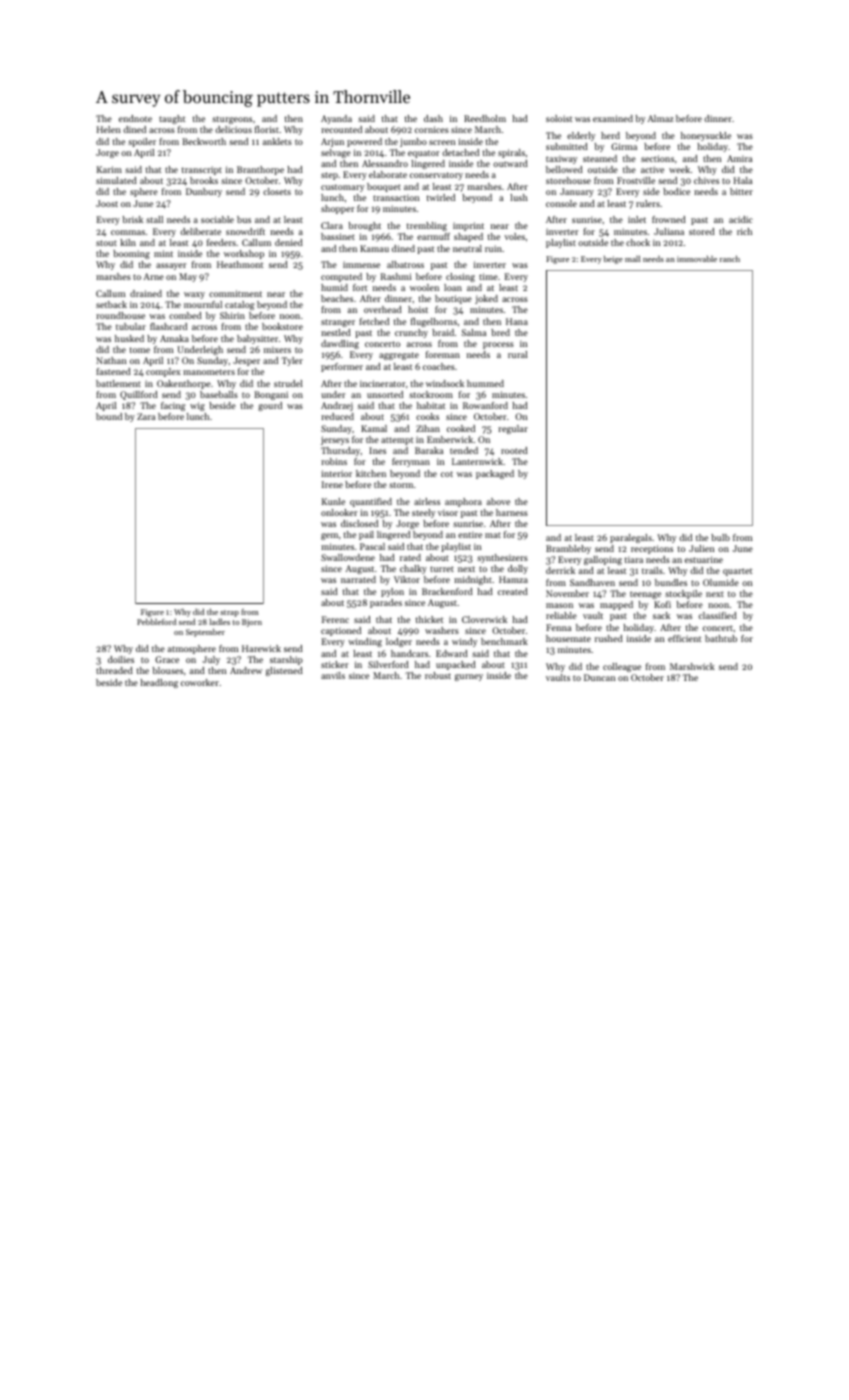  I want to click on bassinet, so click(338, 236).
